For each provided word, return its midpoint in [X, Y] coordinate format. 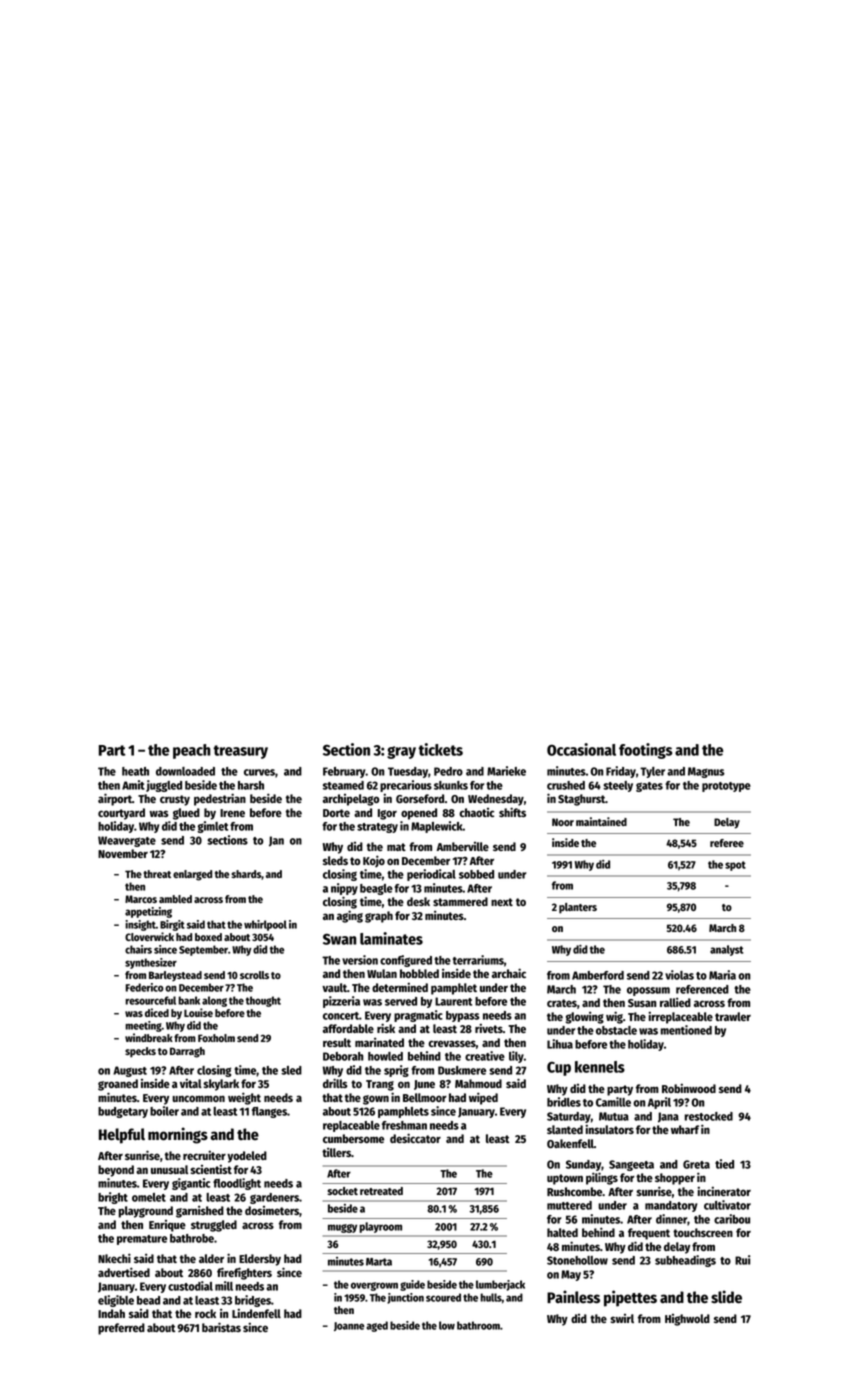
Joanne [349, 1326]
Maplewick [437, 827]
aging [350, 916]
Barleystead [175, 976]
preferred [121, 1329]
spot [735, 866]
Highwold [687, 1320]
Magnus [706, 772]
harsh [251, 785]
